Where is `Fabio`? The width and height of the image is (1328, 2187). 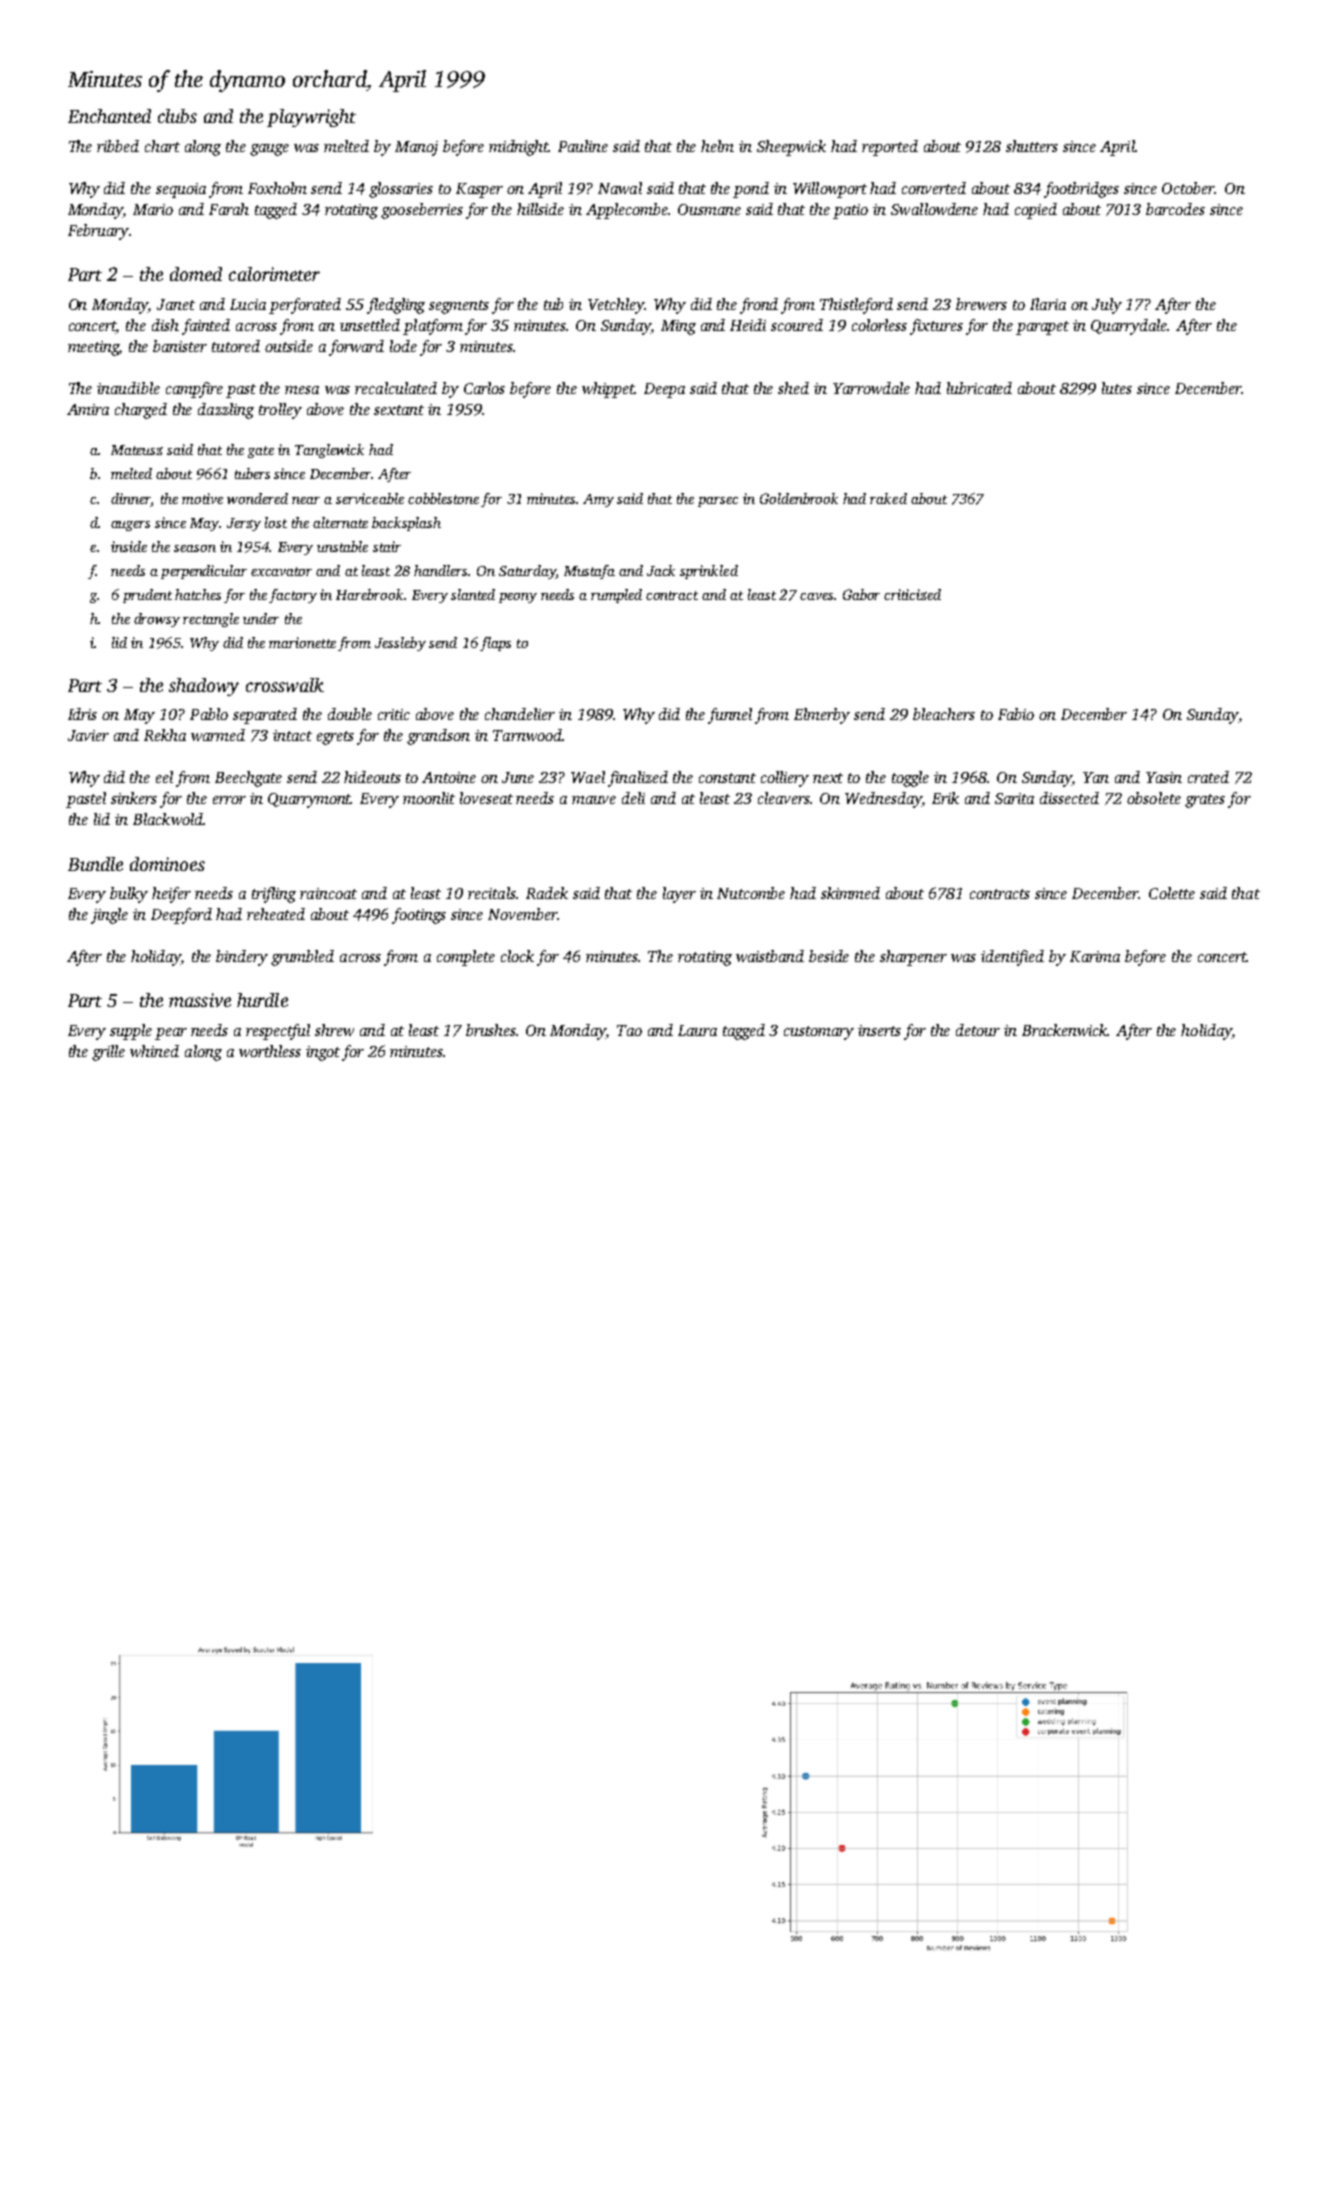
Fabio is located at coordinates (1016, 714).
